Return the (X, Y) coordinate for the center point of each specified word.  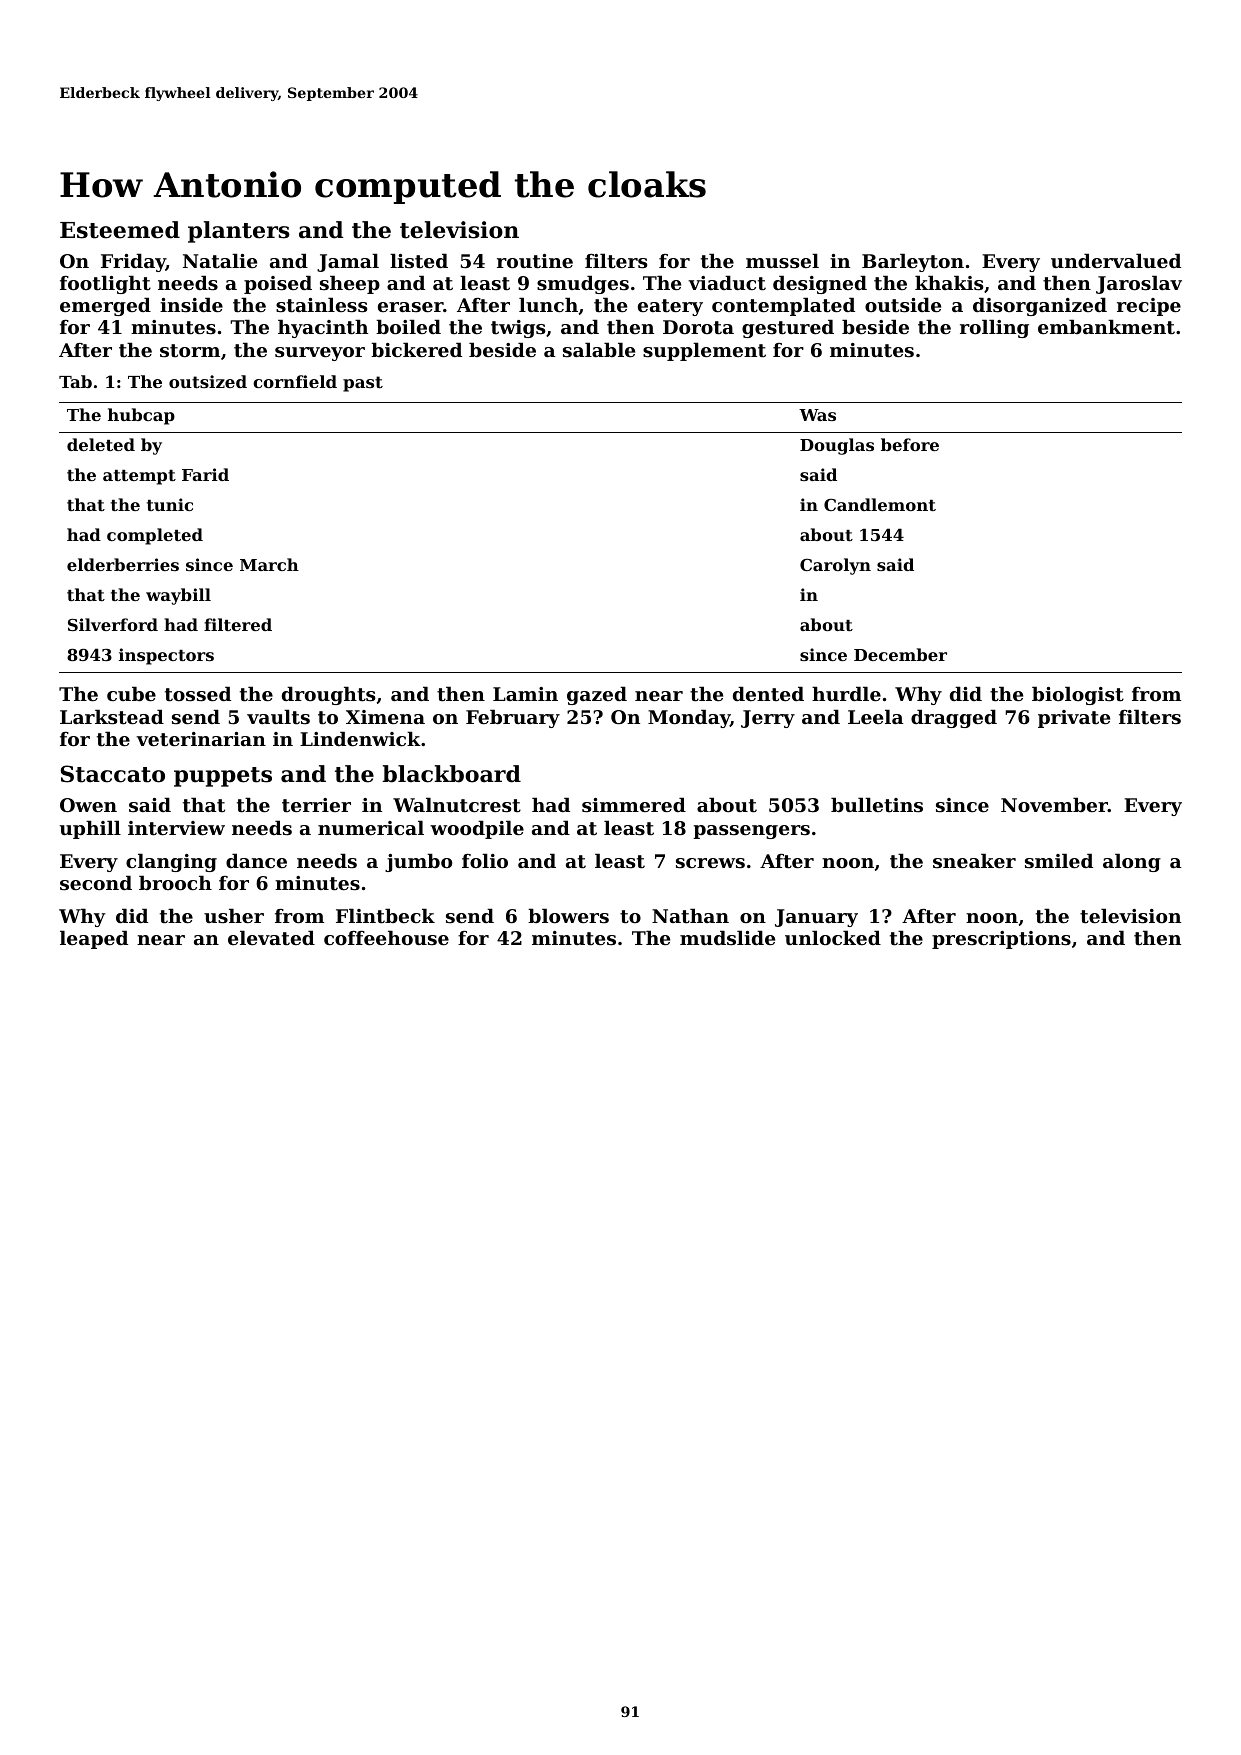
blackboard (451, 774)
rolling (994, 328)
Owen (88, 805)
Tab (75, 381)
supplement (704, 351)
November (1054, 804)
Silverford (113, 624)
